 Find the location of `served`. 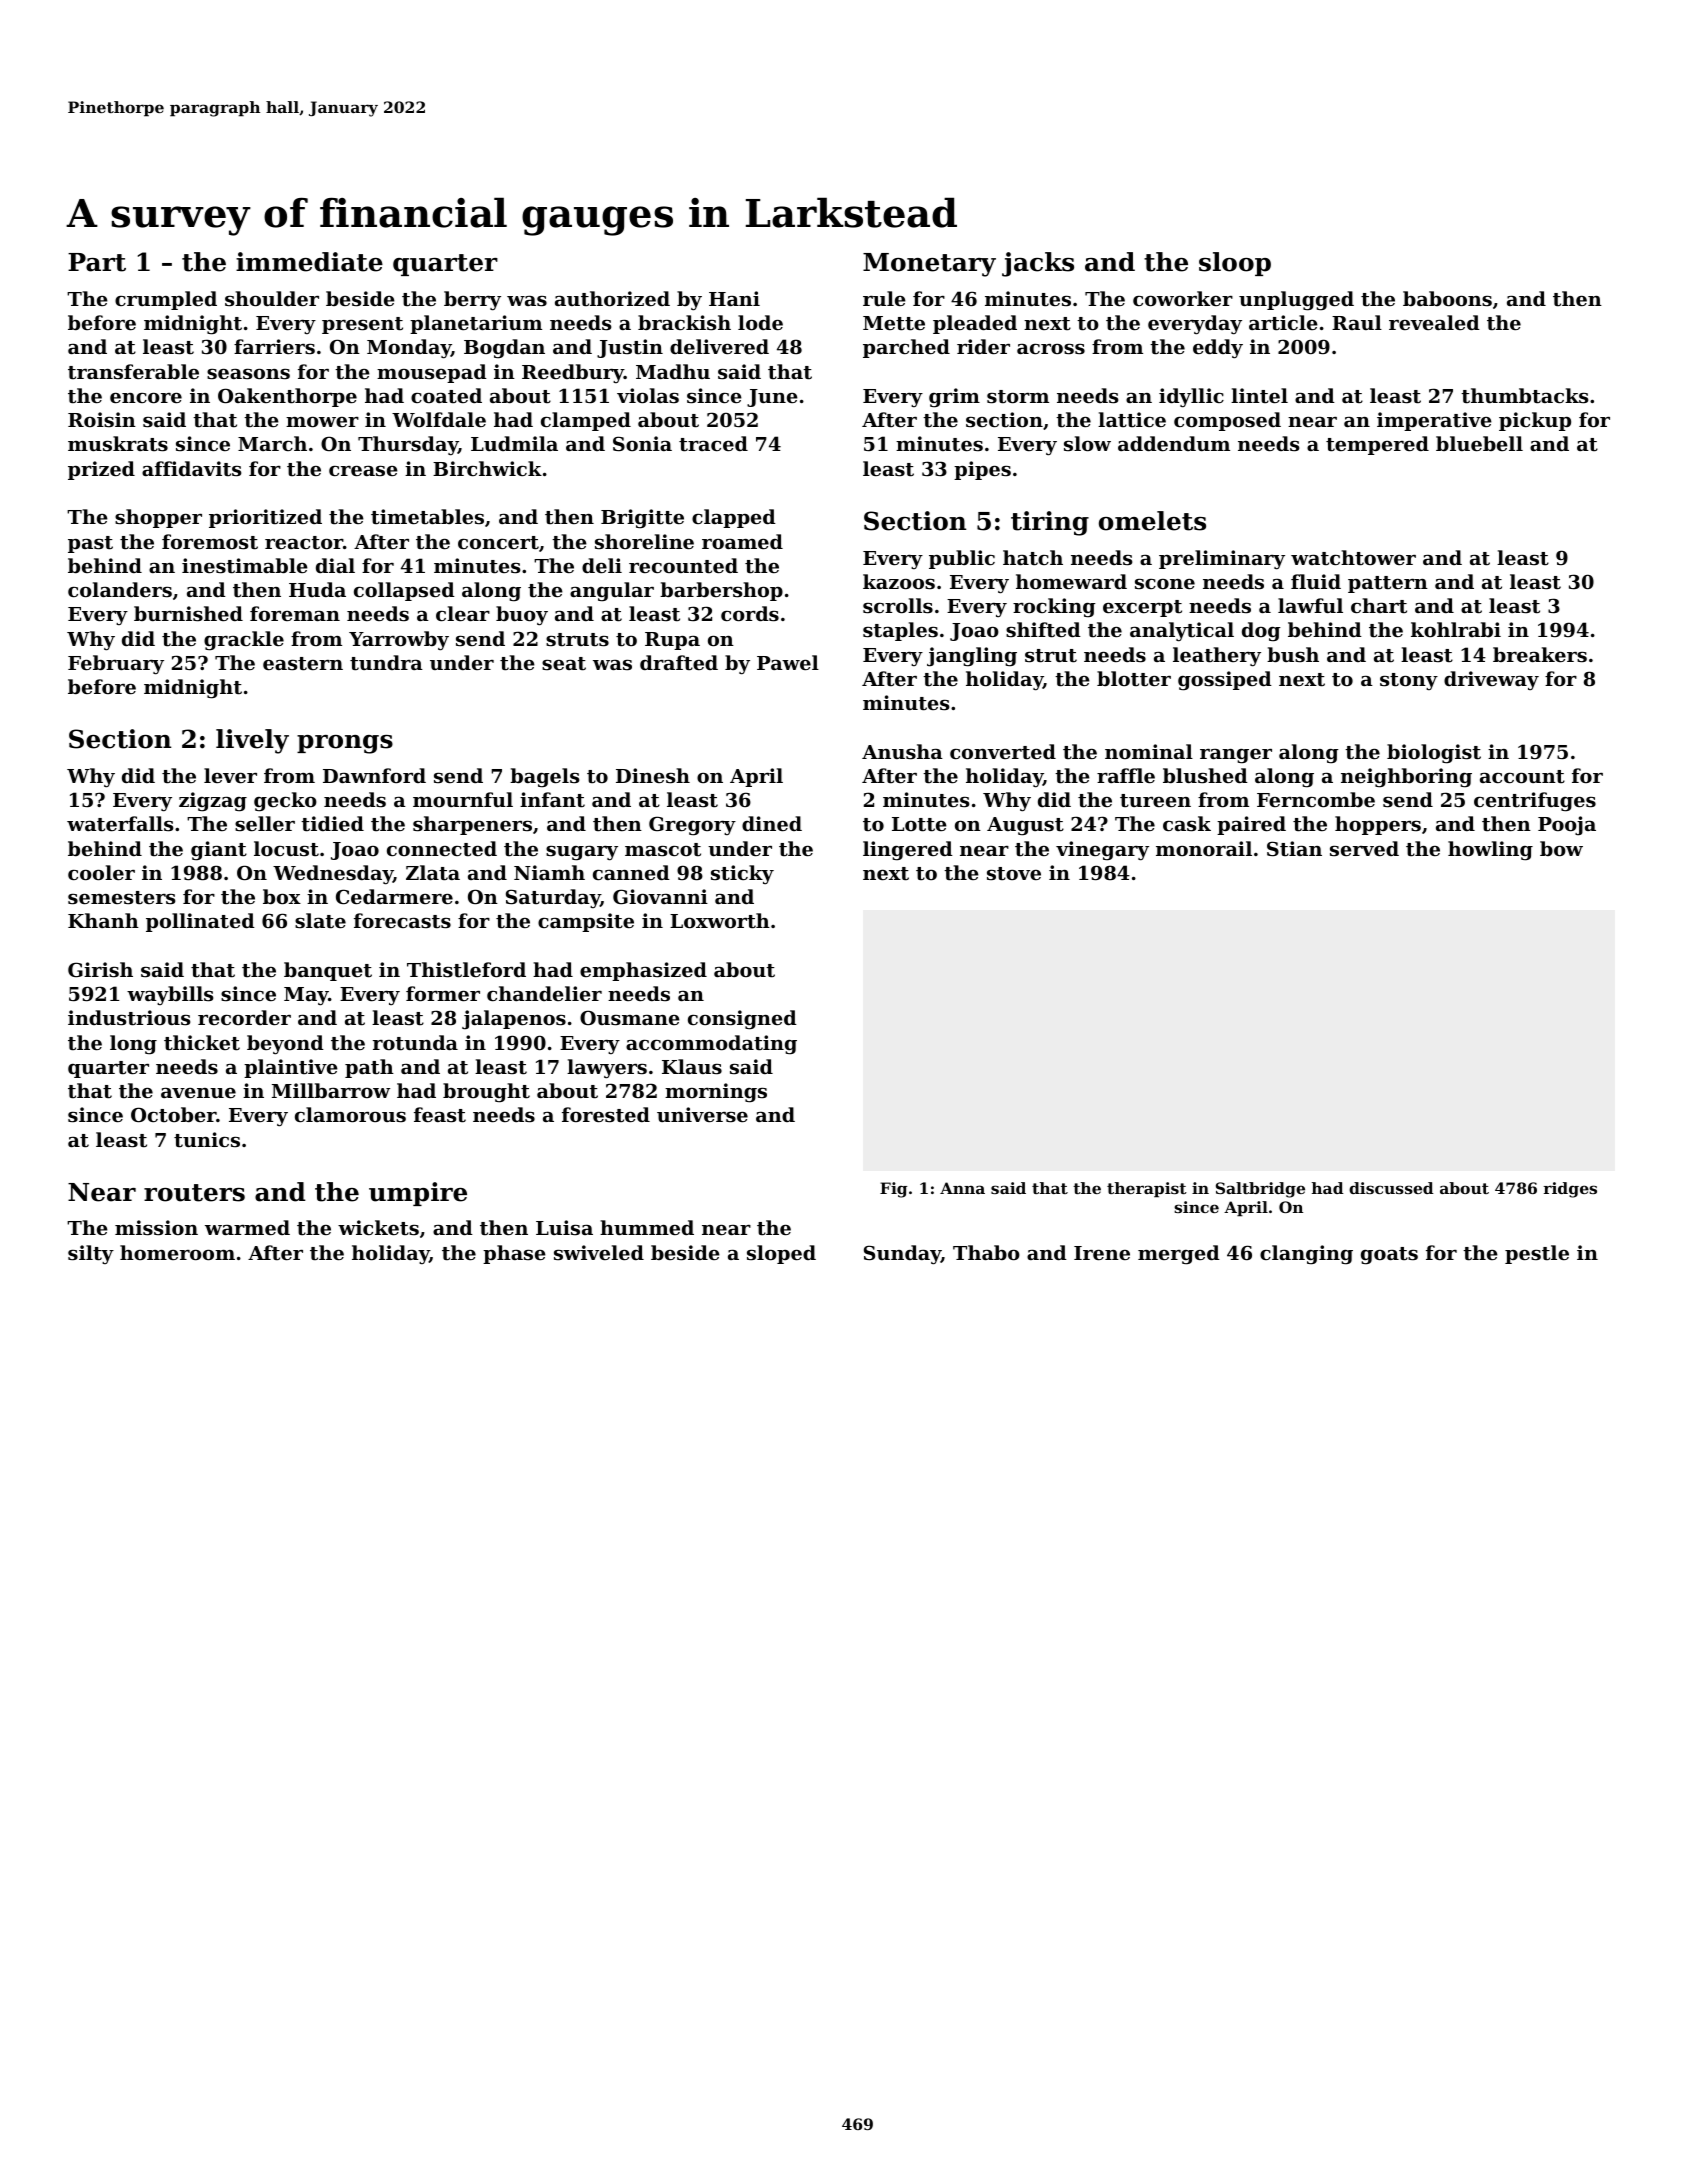

served is located at coordinates (1364, 848).
